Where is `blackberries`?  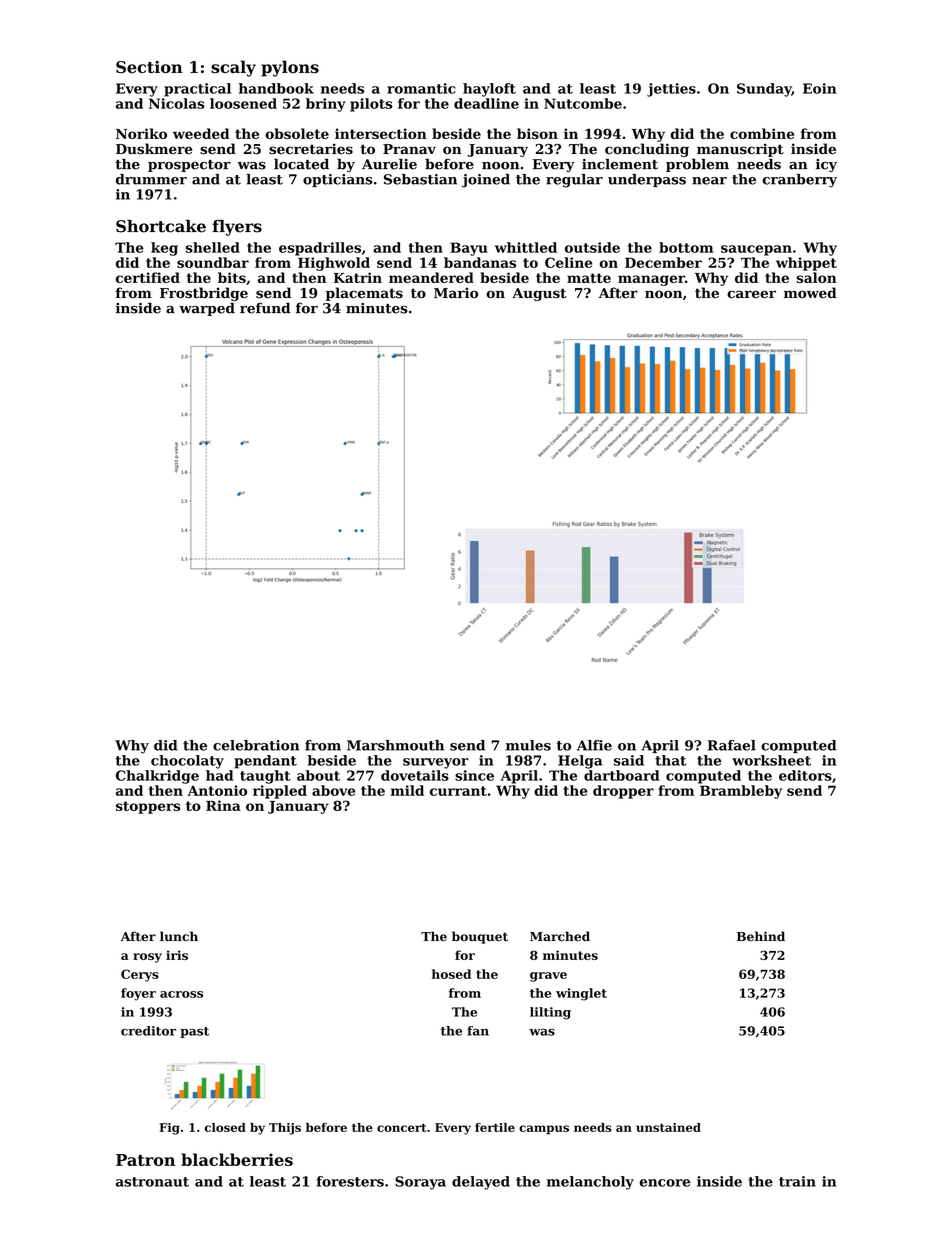 blackberries is located at coordinates (237, 1159).
